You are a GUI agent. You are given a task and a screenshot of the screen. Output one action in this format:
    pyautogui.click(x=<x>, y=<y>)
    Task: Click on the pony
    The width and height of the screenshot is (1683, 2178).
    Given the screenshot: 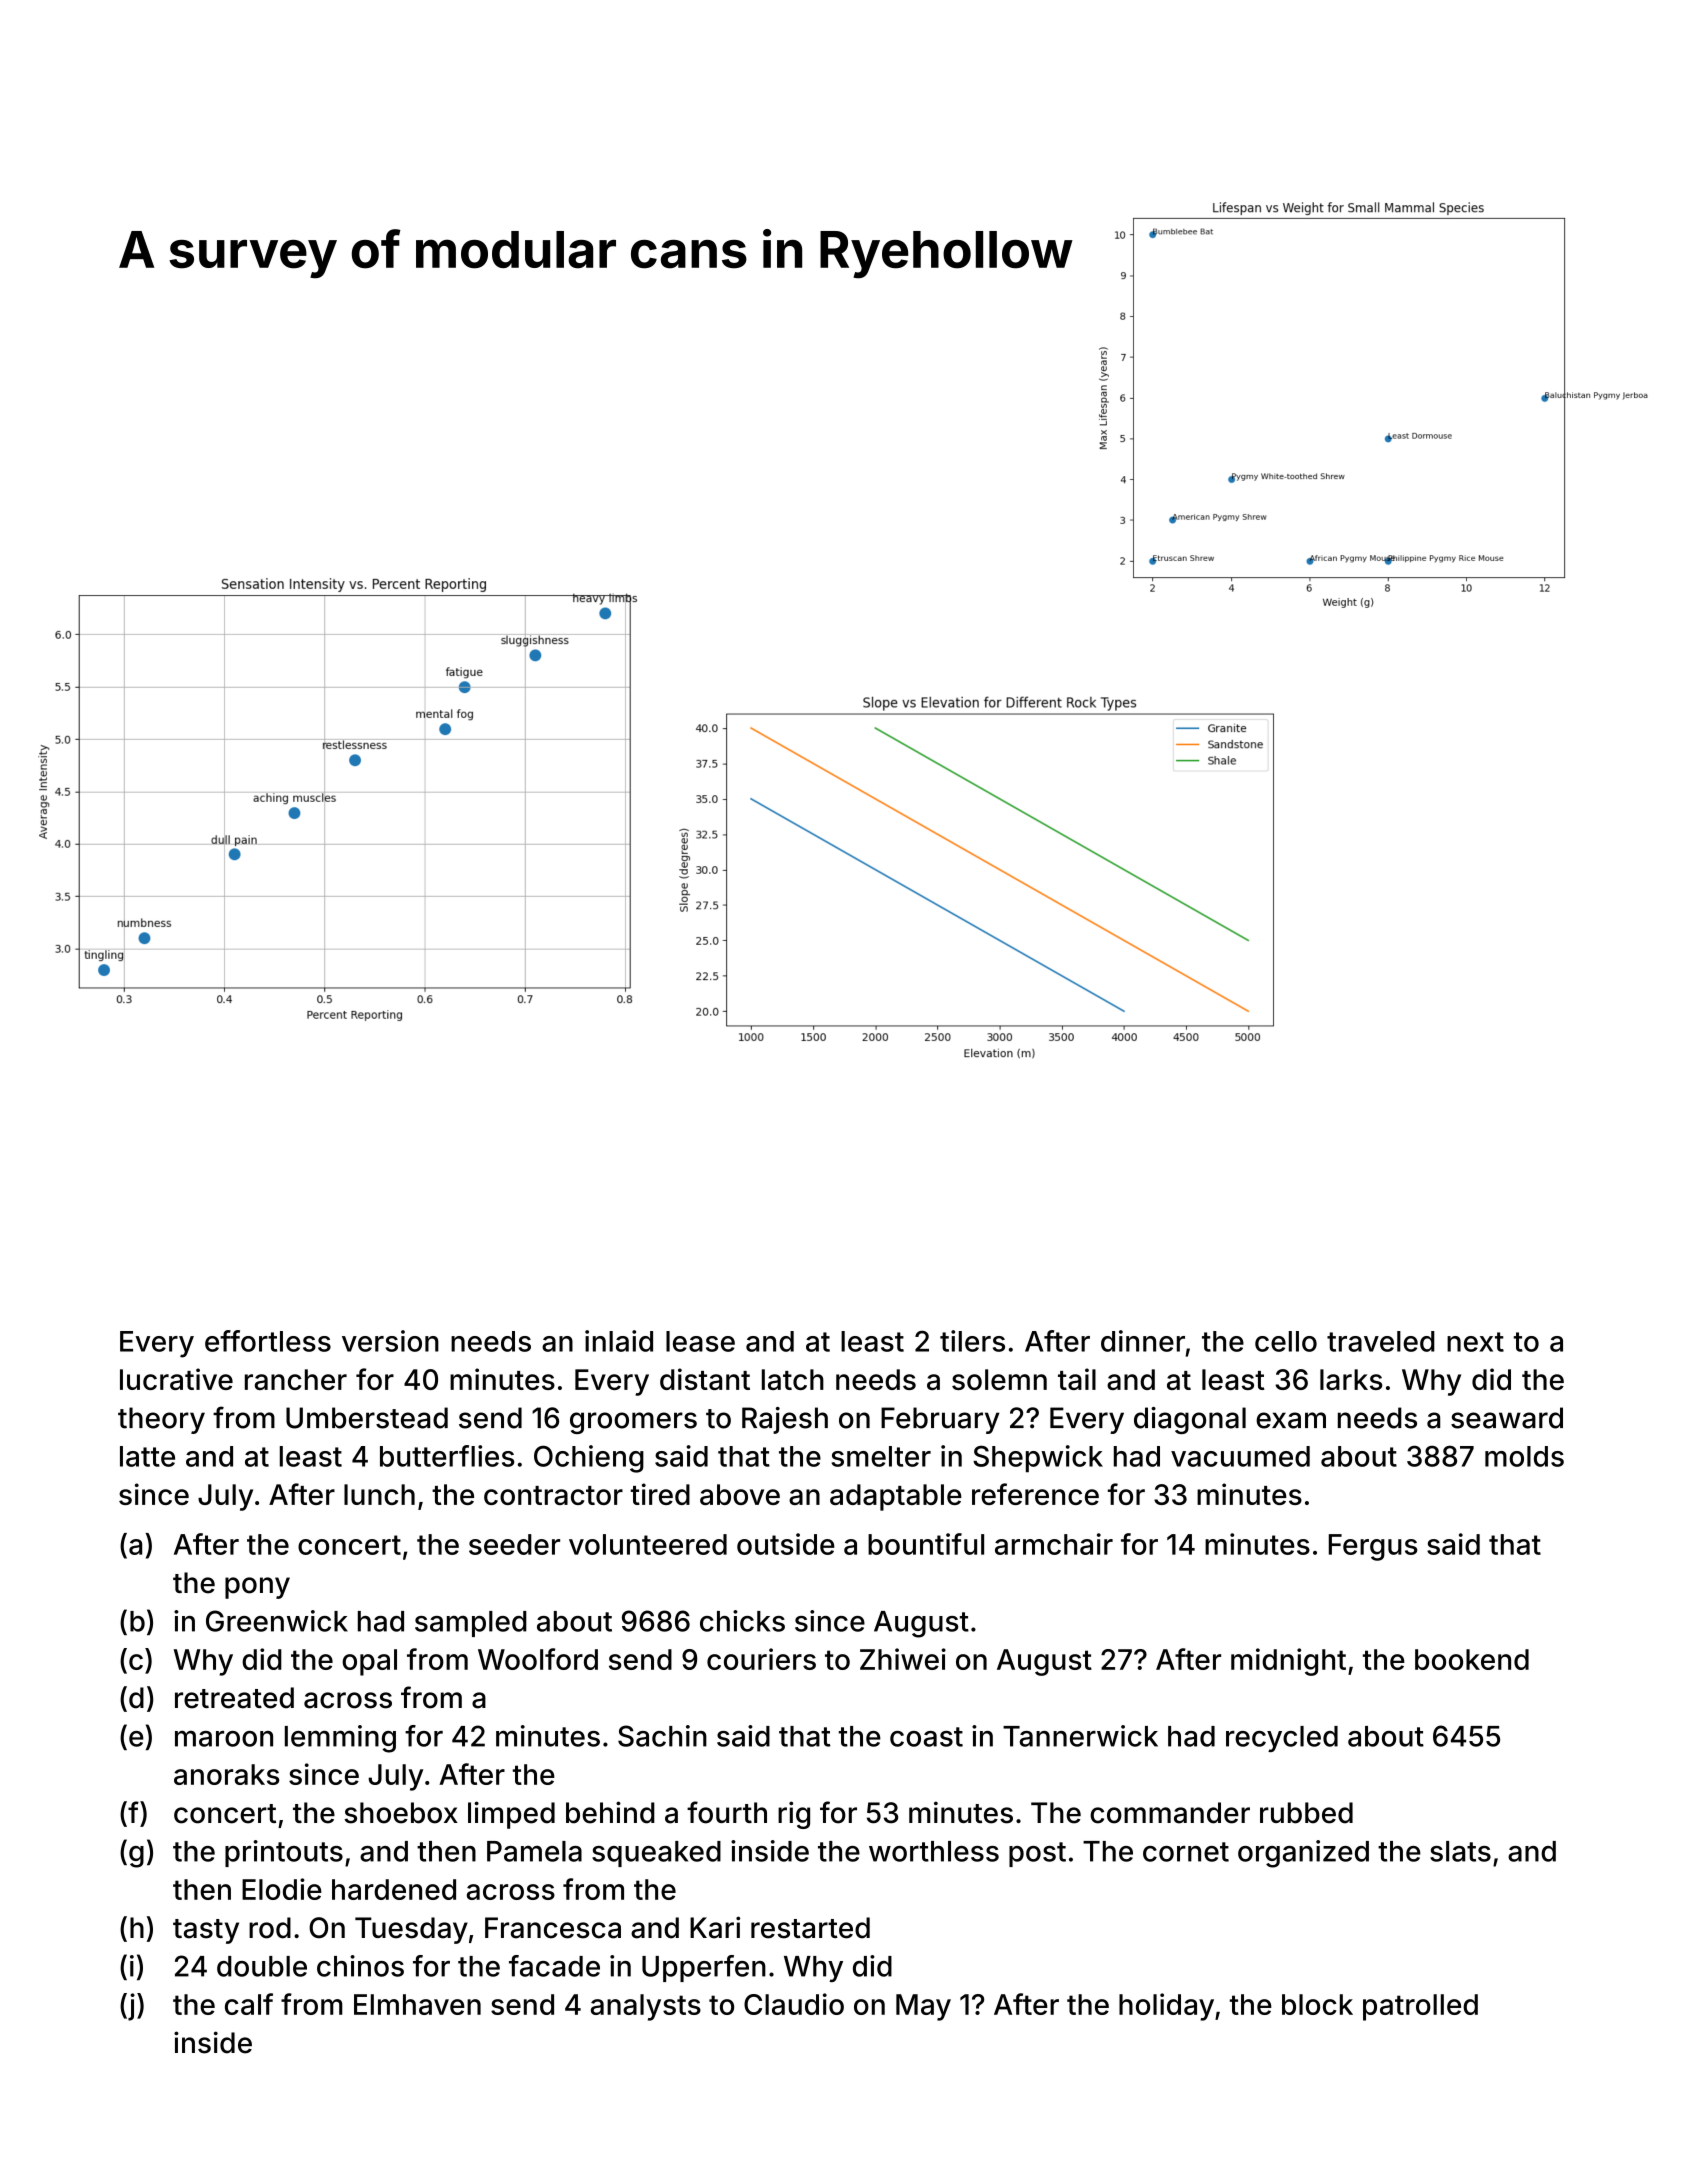 What is the action you would take?
    pyautogui.click(x=257, y=1588)
